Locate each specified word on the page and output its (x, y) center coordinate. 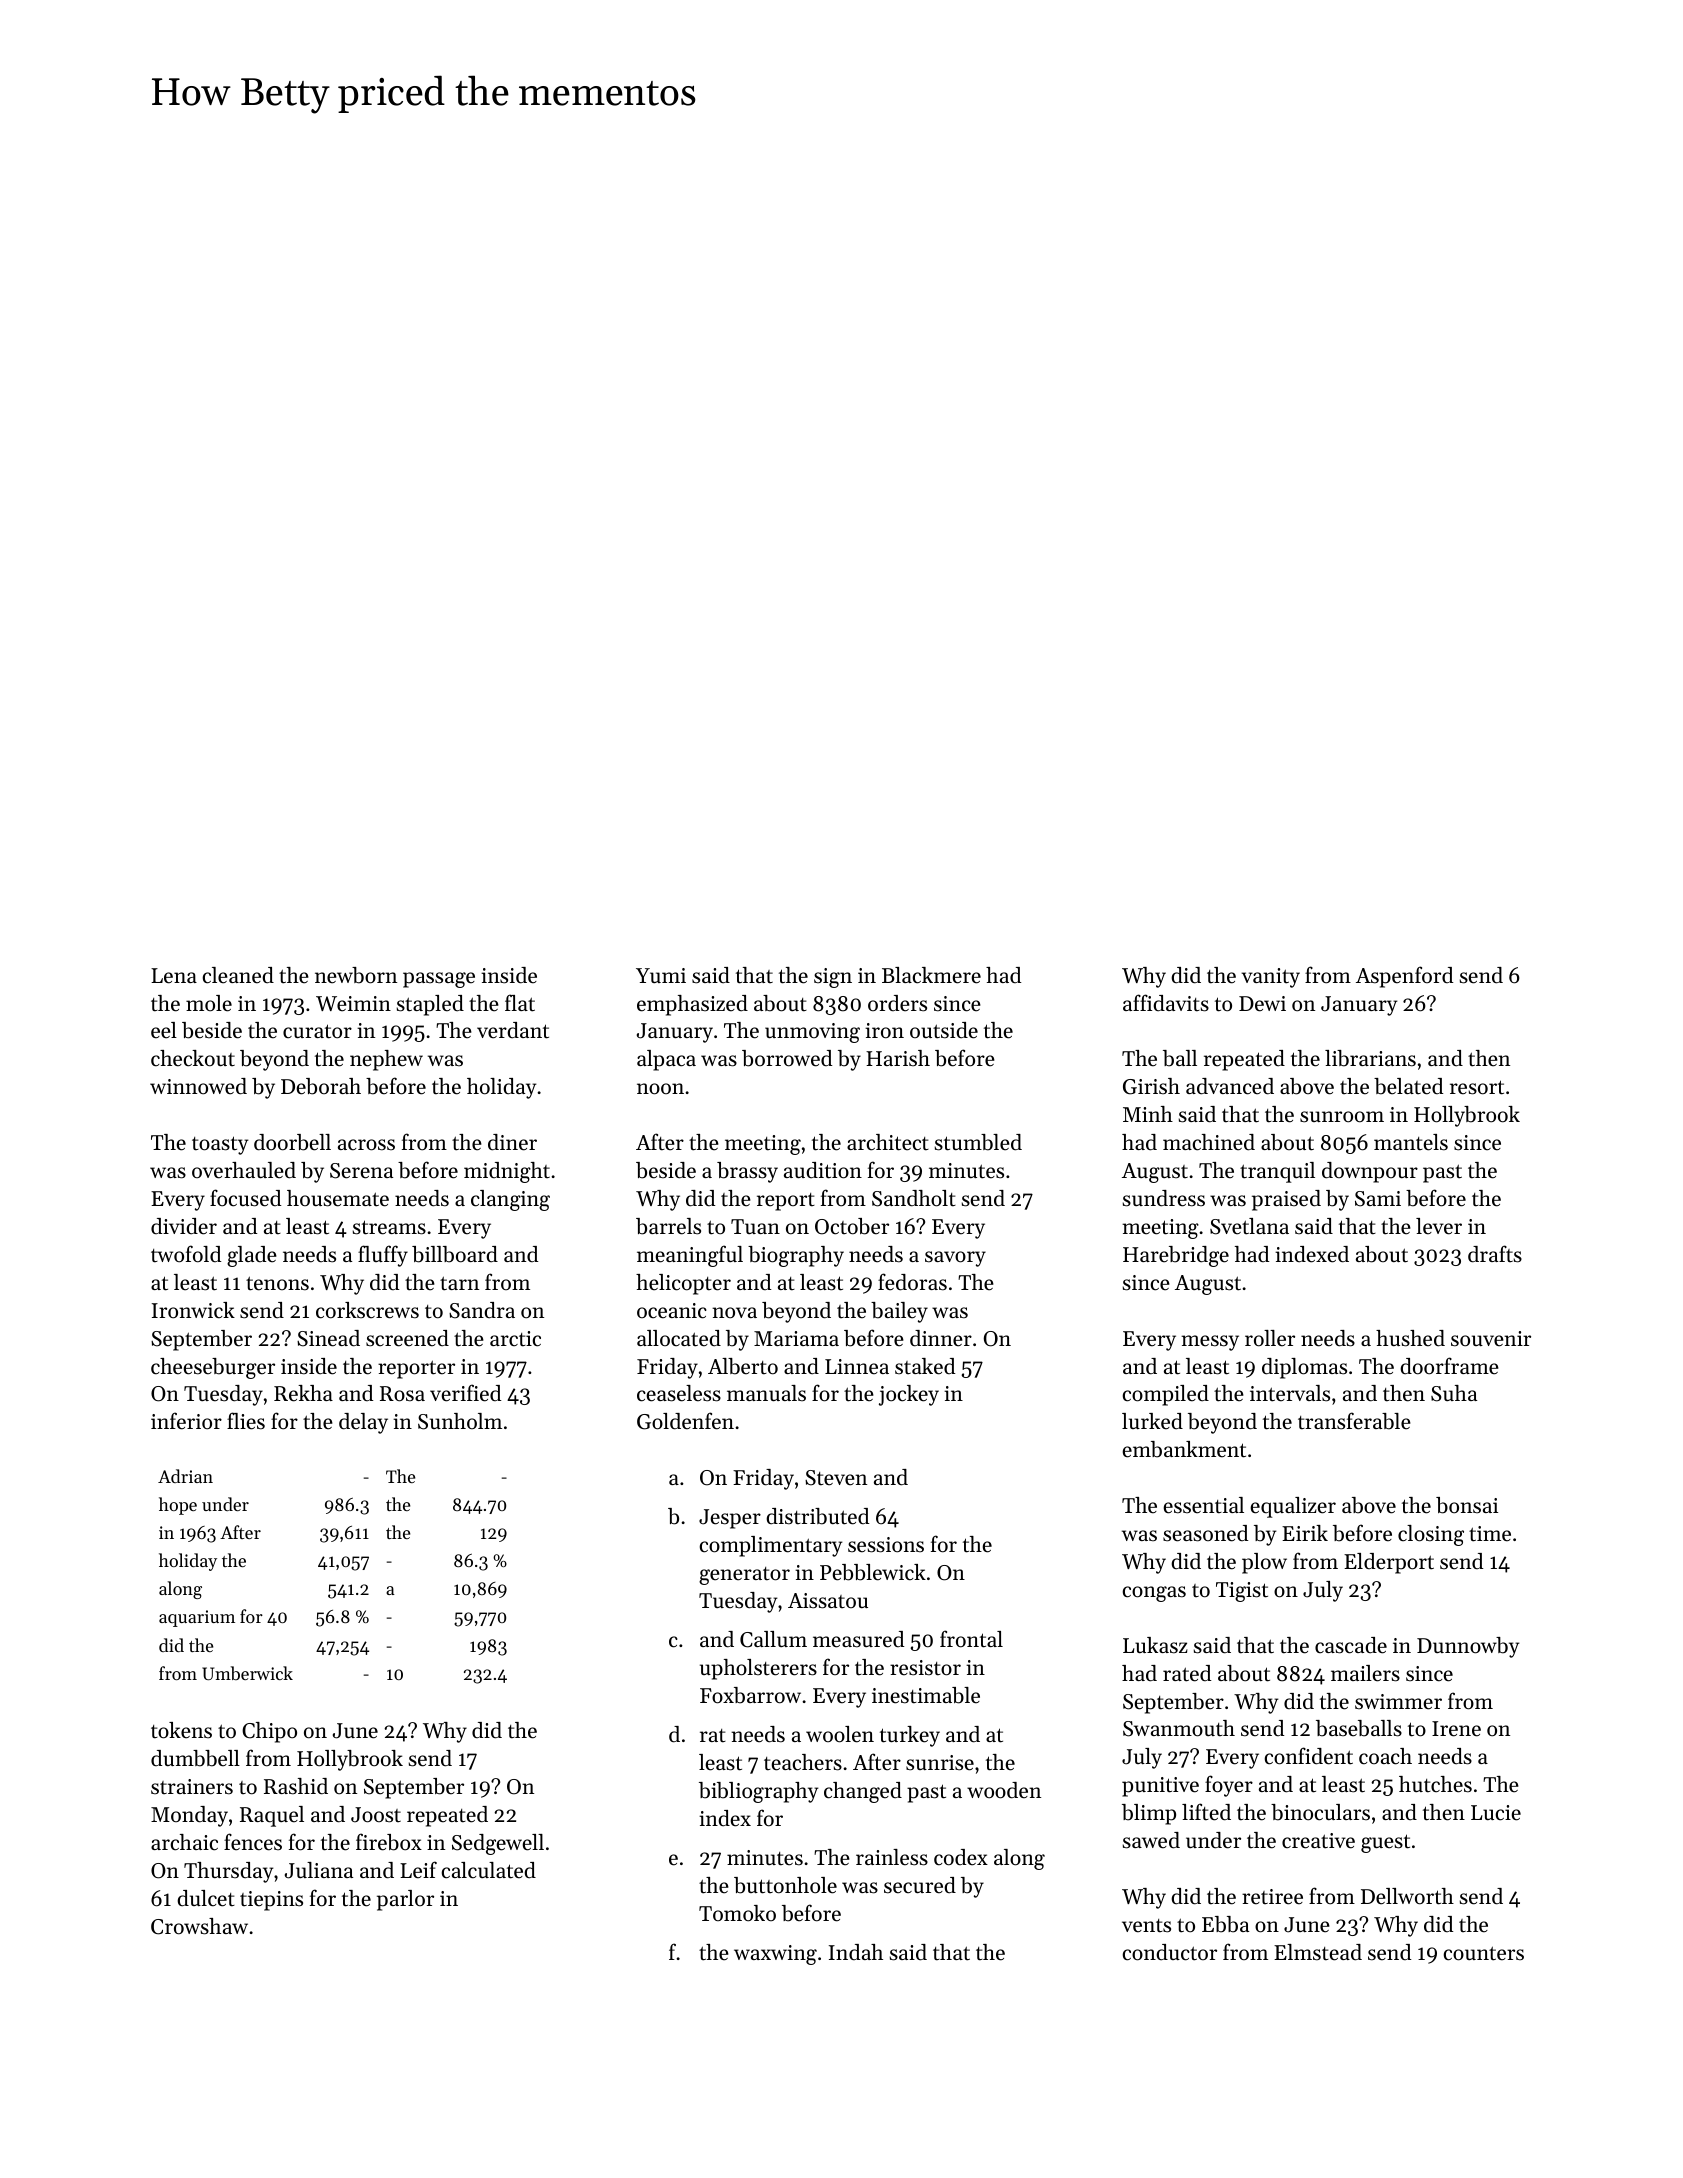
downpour (1370, 1172)
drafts (1495, 1254)
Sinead (328, 1338)
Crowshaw (199, 1926)
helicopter (683, 1284)
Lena (174, 976)
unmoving (812, 1033)
